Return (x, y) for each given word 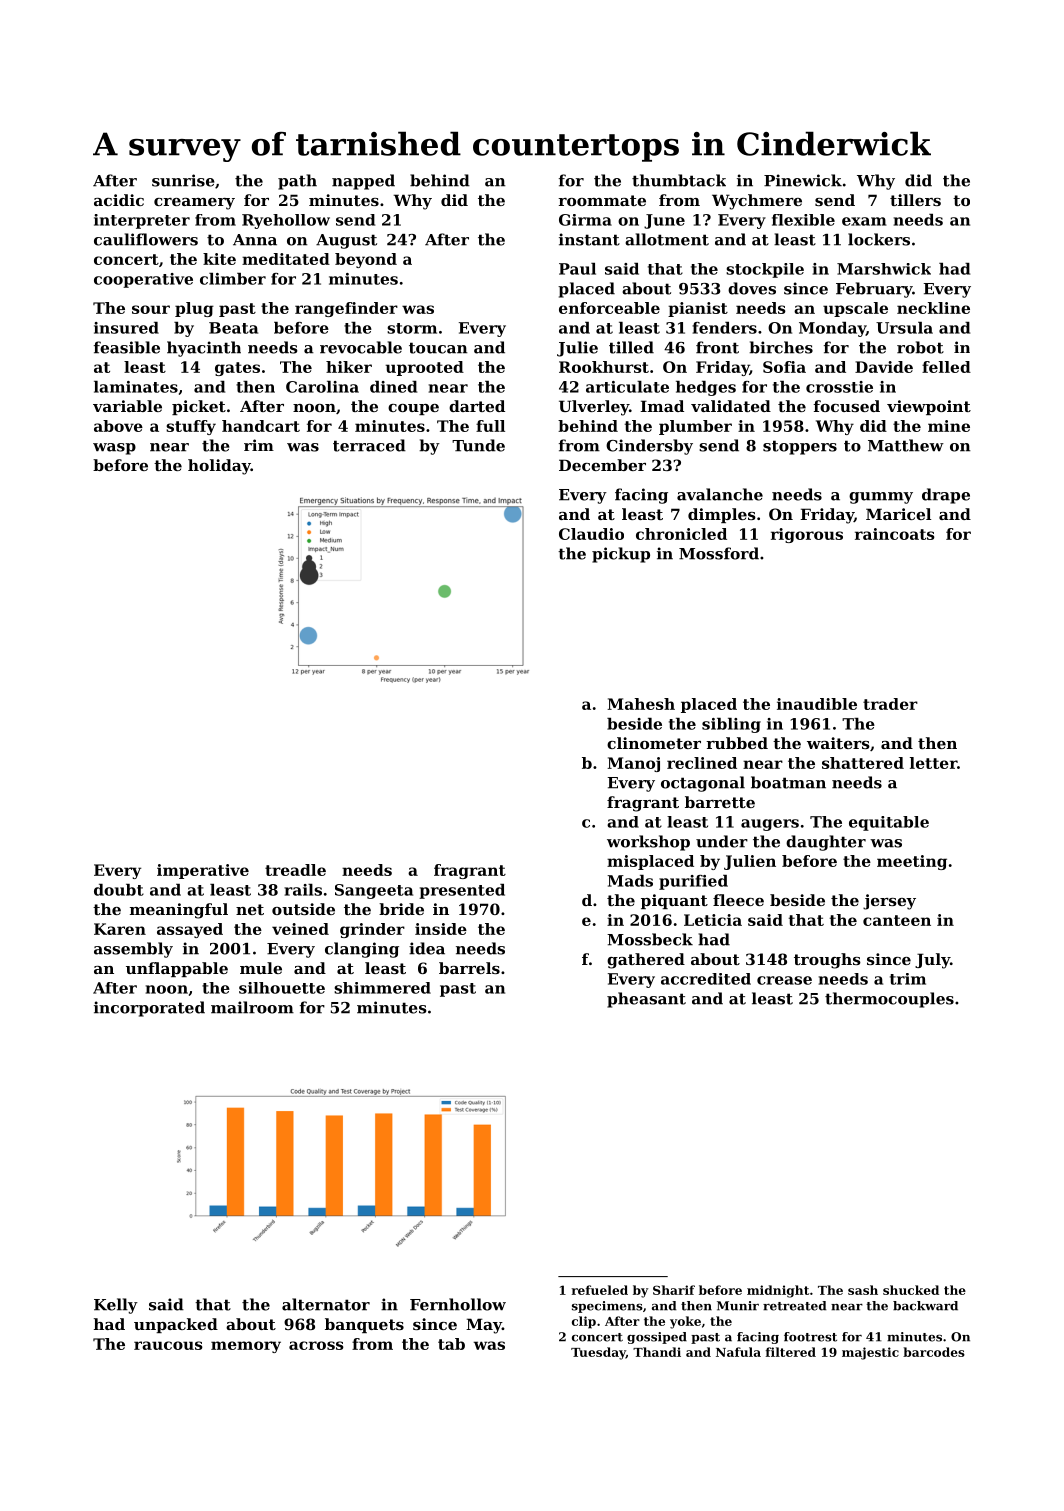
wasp (114, 449)
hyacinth (204, 349)
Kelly (116, 1306)
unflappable (177, 969)
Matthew (906, 445)
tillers (915, 200)
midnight (778, 1291)
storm (412, 328)
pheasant (646, 1000)
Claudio (591, 534)
